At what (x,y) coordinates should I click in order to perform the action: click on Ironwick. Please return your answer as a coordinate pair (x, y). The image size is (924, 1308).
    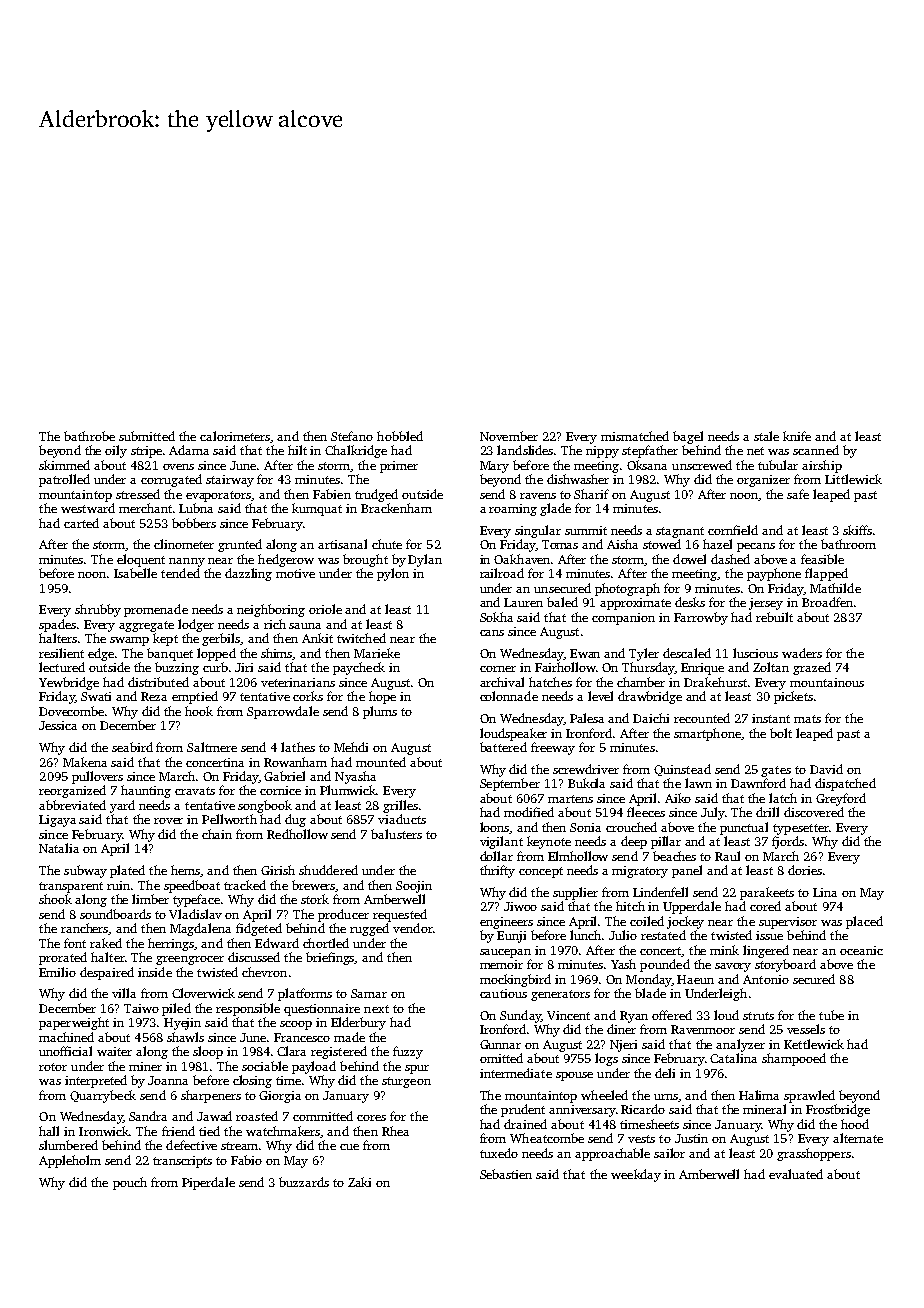
    Looking at the image, I should click on (104, 1131).
